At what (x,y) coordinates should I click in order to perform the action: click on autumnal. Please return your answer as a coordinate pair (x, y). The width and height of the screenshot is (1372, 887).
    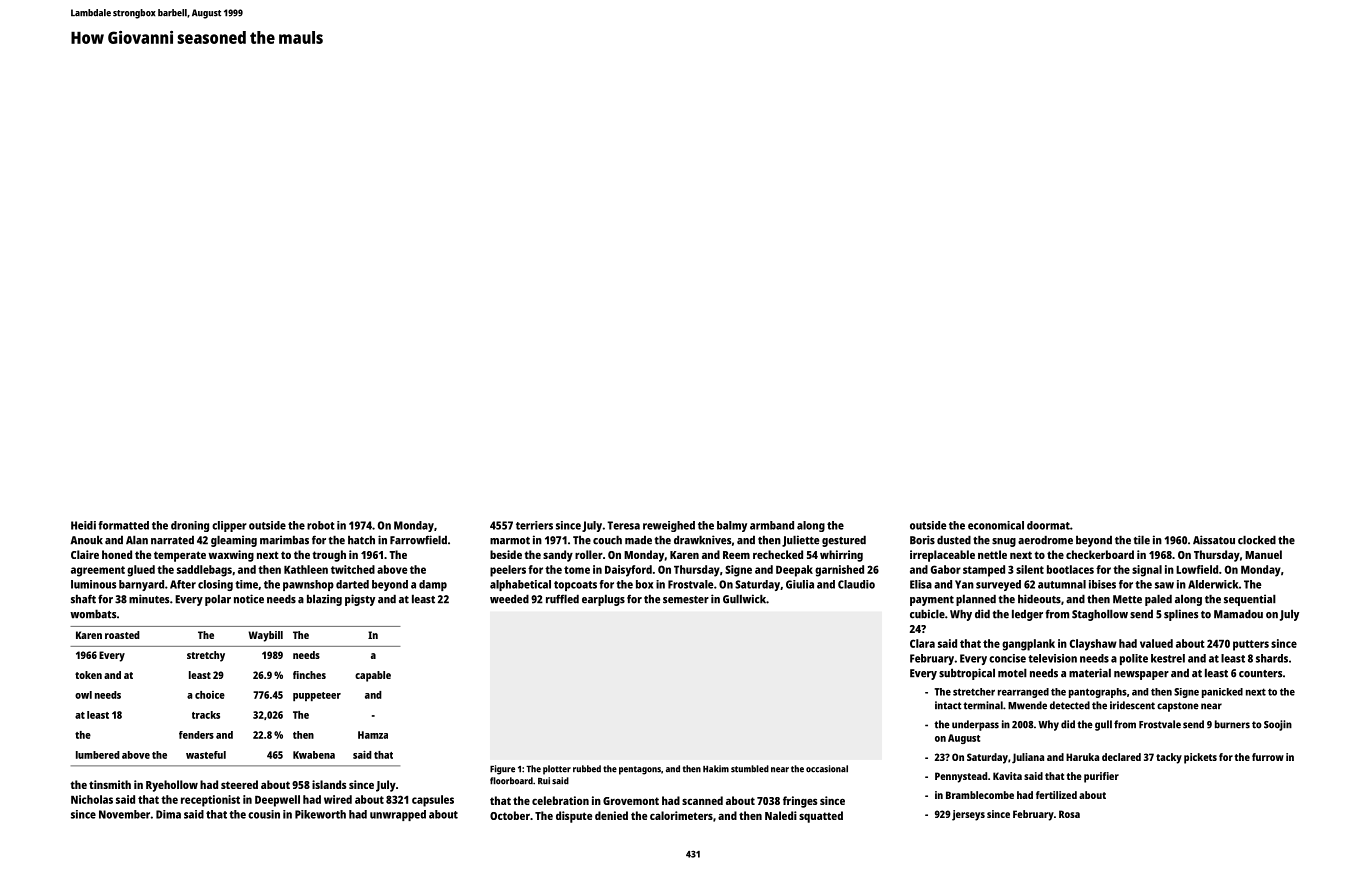
    Looking at the image, I should click on (1062, 584).
